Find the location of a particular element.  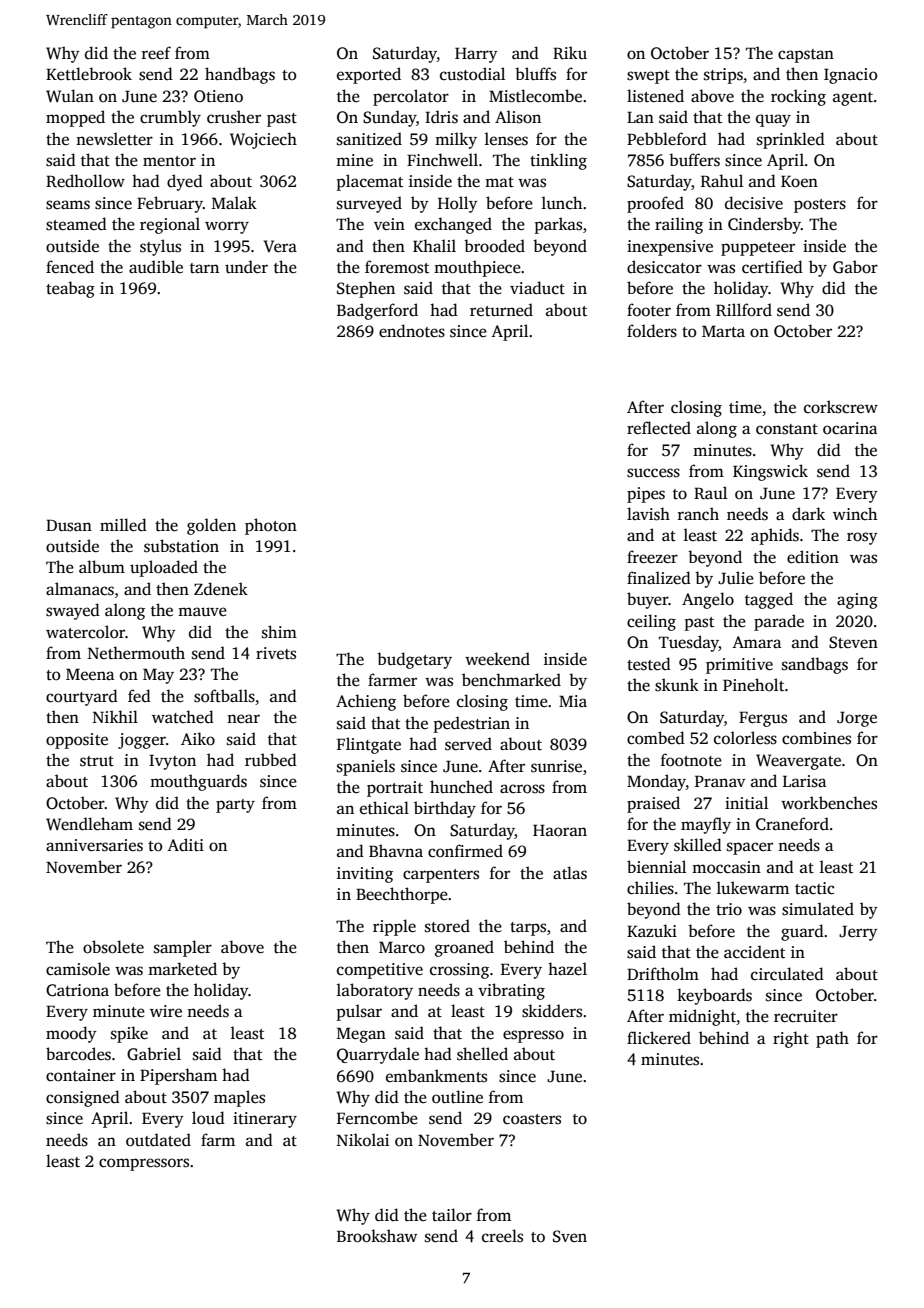

teabag is located at coordinates (70, 289).
